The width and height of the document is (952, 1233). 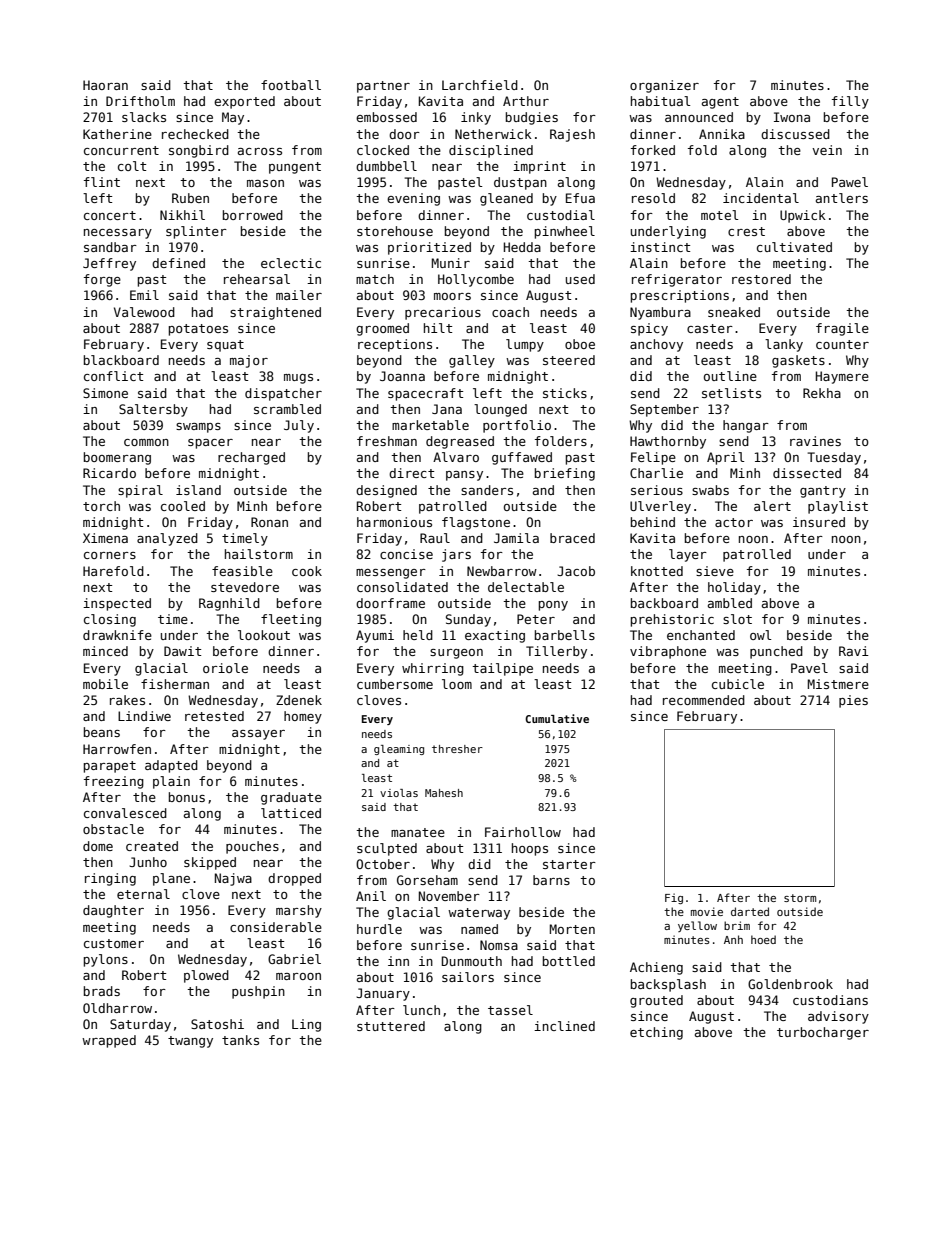 What do you see at coordinates (391, 574) in the document?
I see `messenger` at bounding box center [391, 574].
